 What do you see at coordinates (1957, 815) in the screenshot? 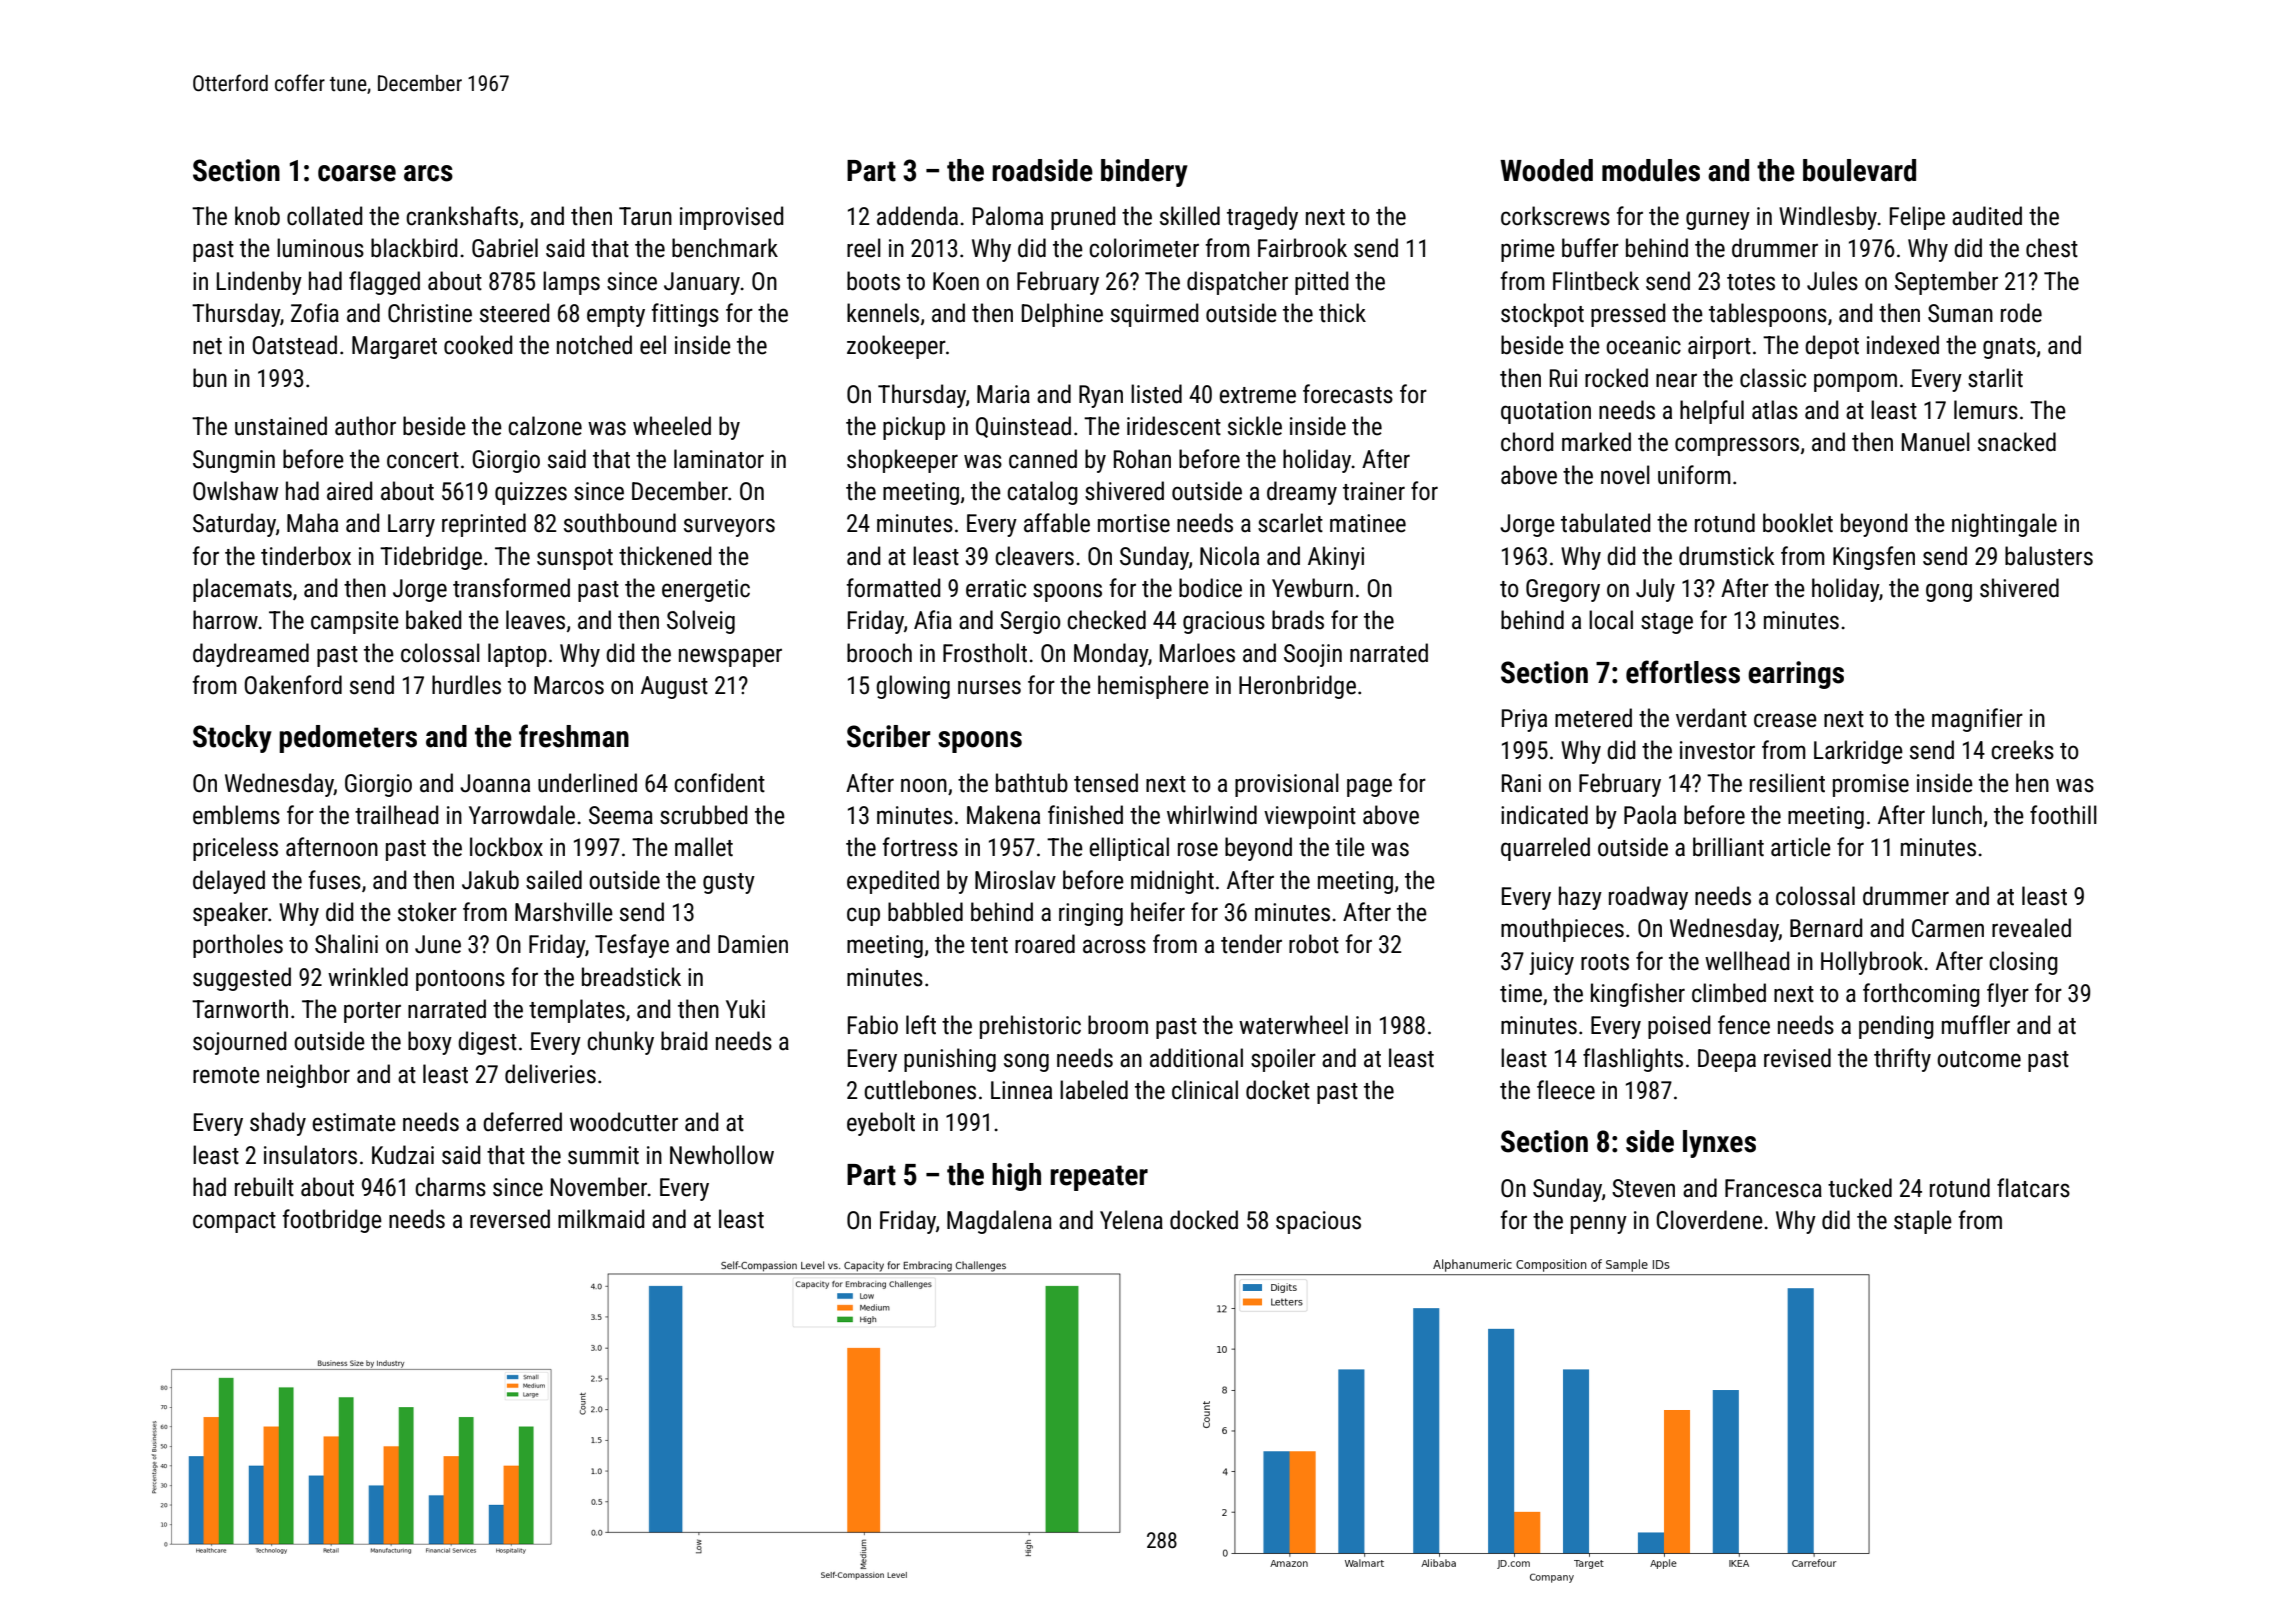
I see `lunch` at bounding box center [1957, 815].
